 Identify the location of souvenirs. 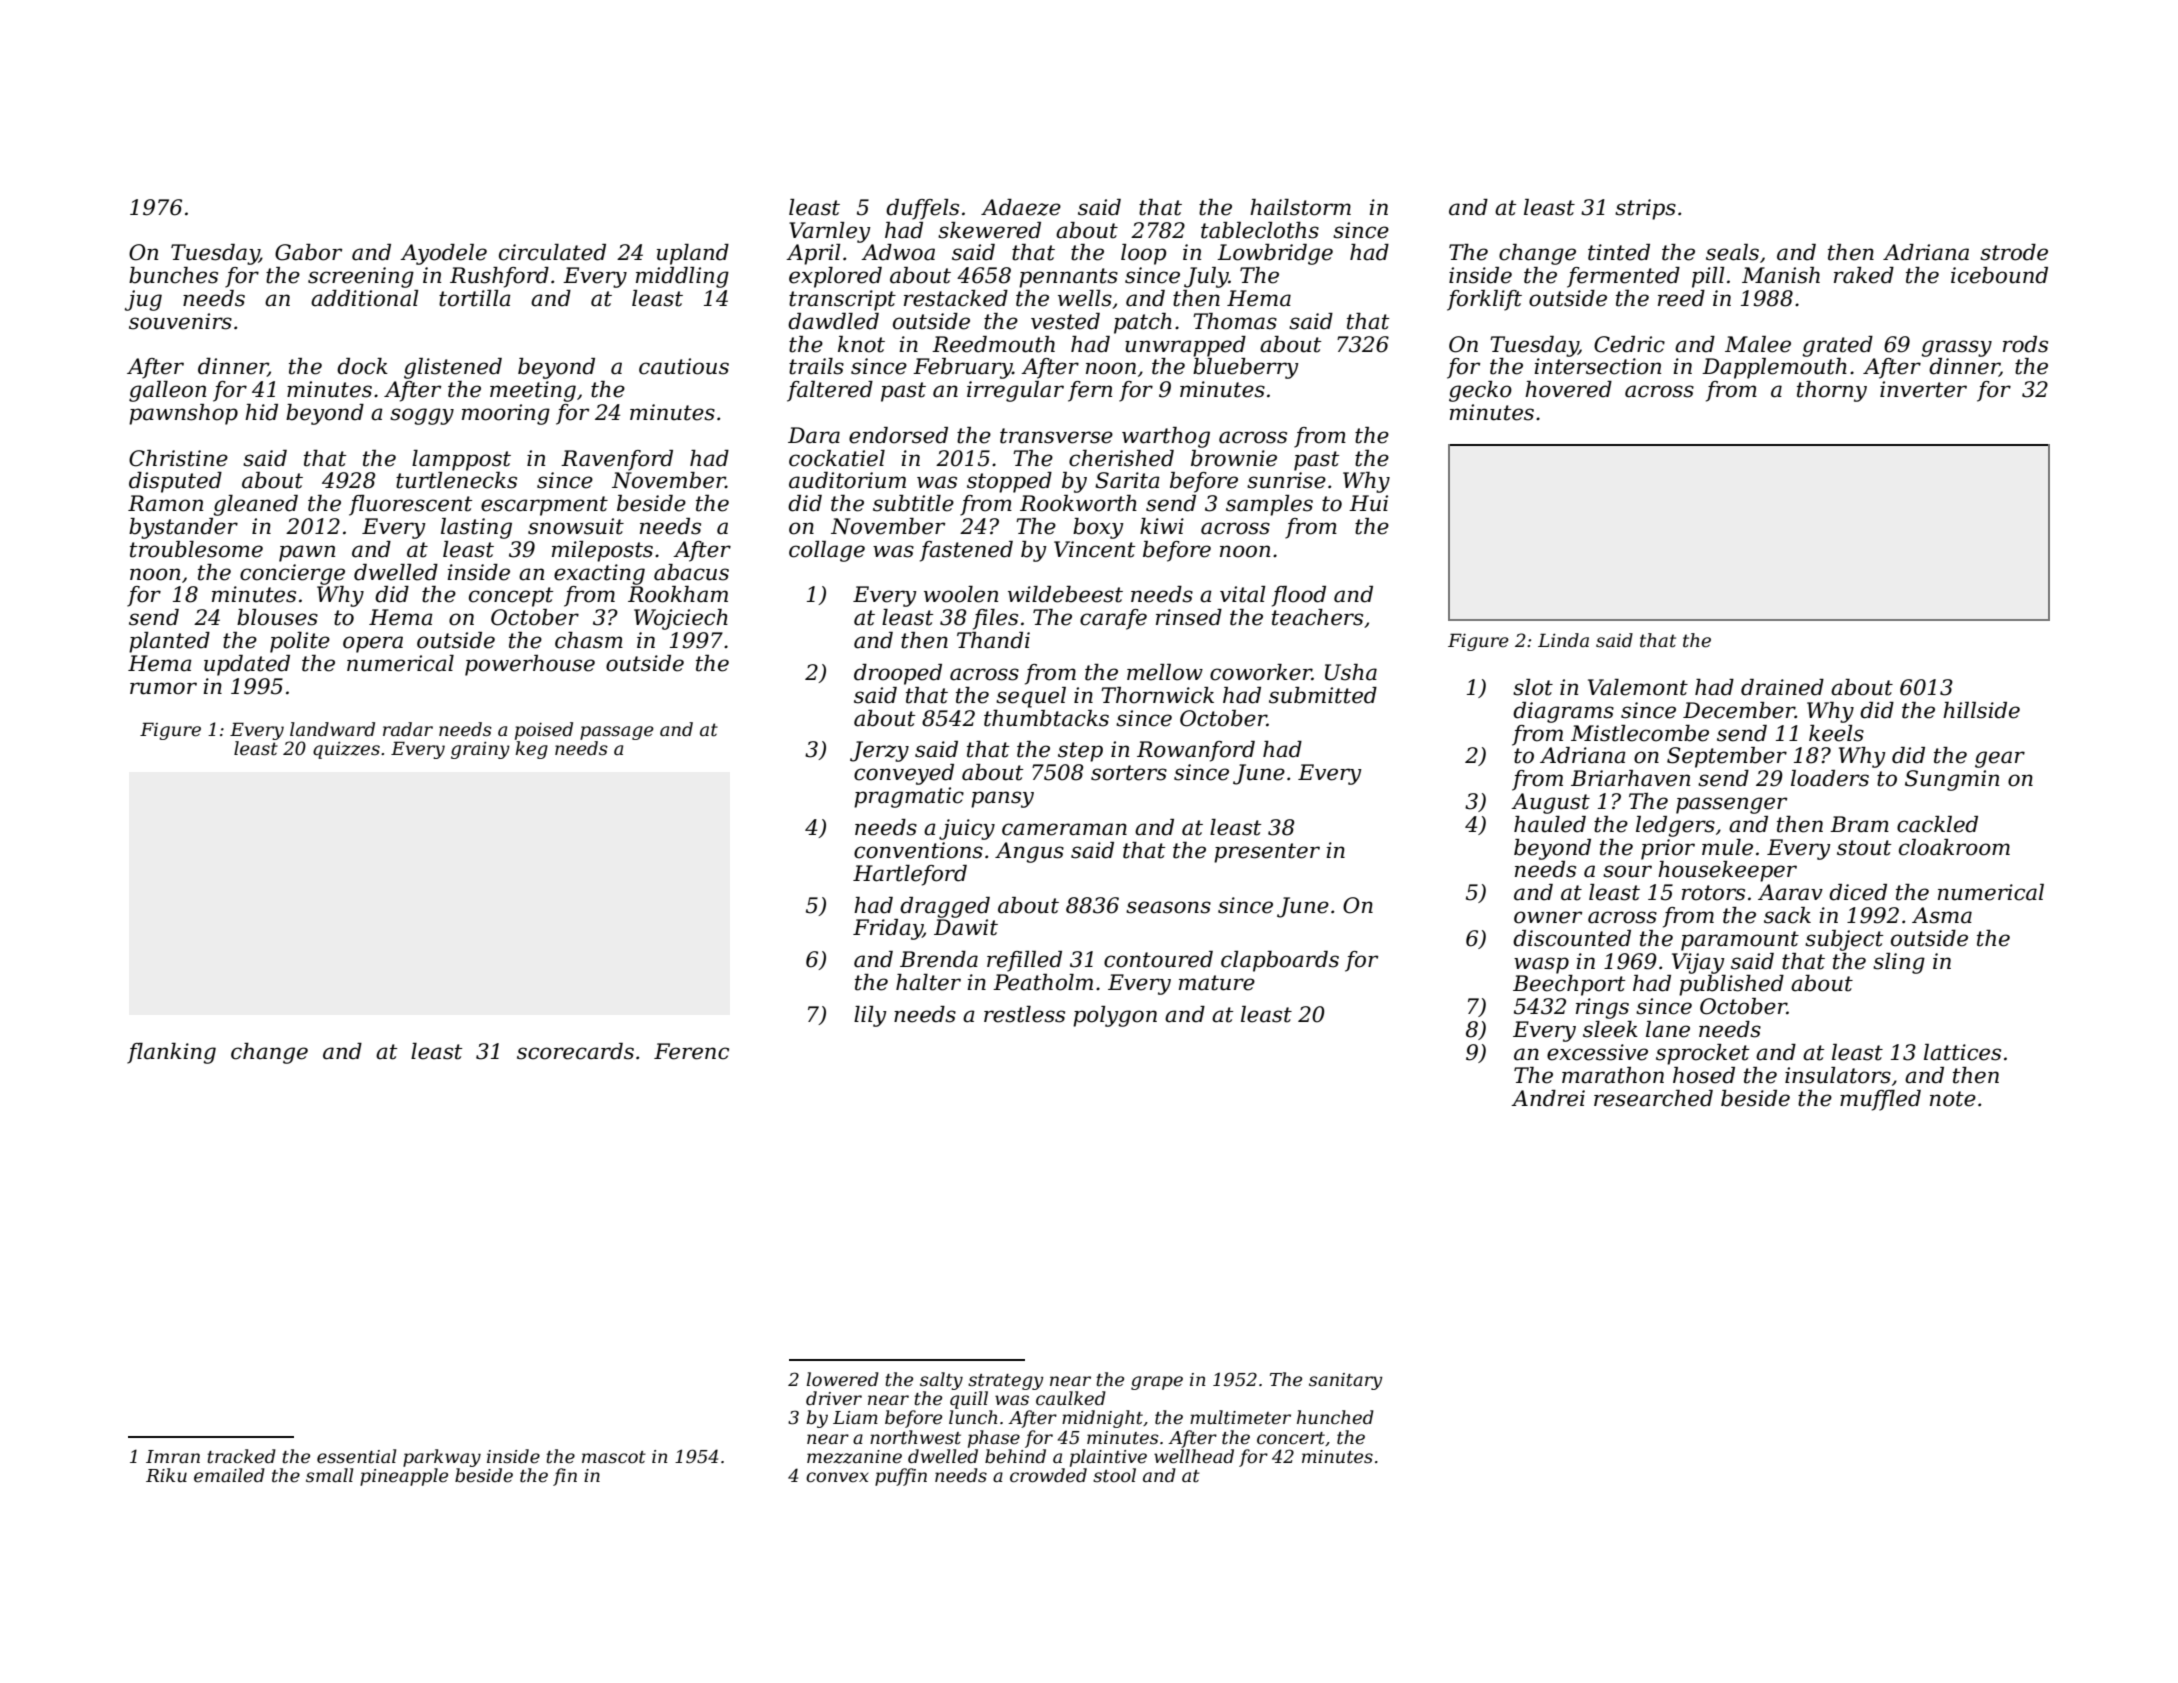
(180, 321).
